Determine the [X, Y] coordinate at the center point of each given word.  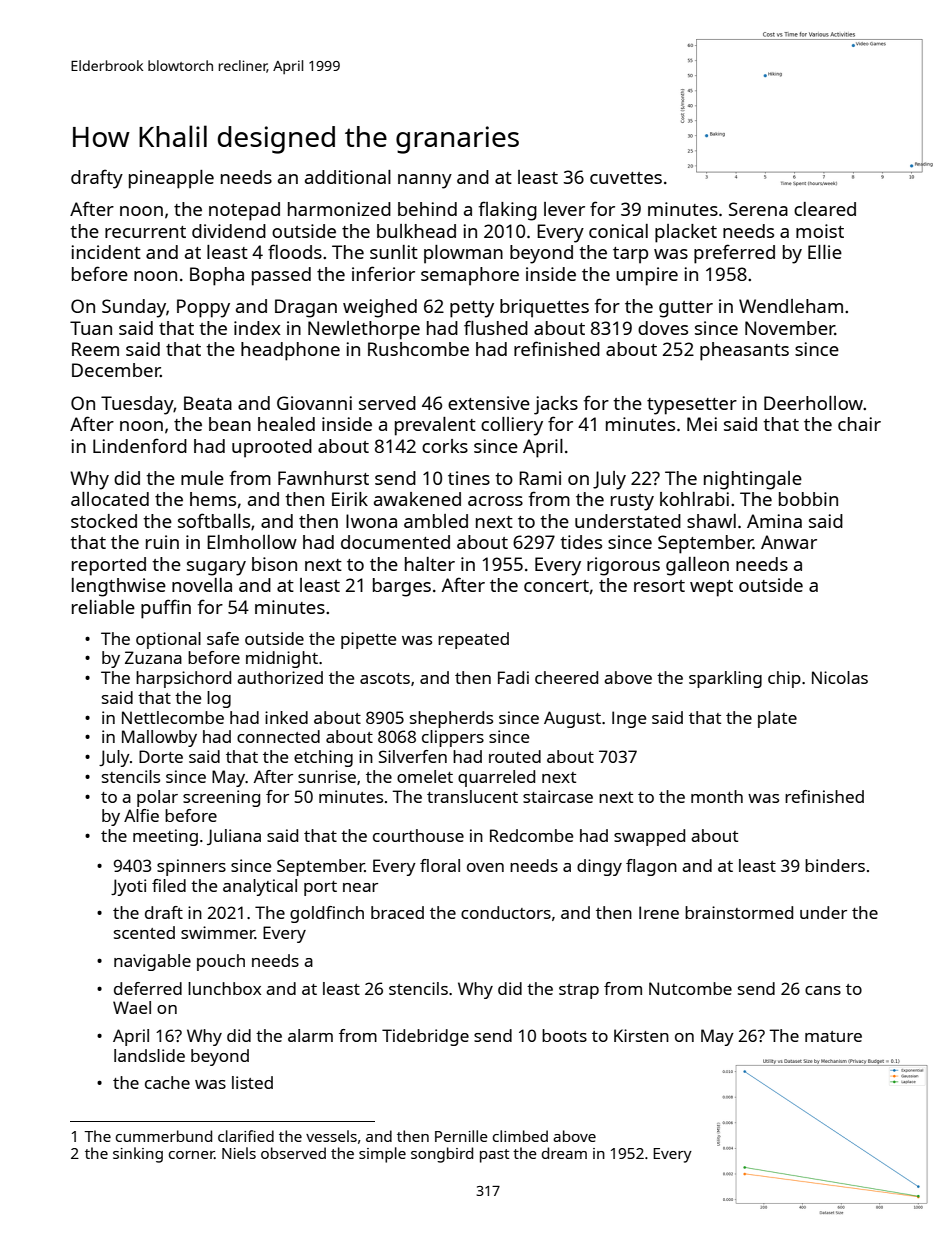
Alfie [141, 815]
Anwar [789, 542]
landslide [149, 1055]
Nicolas [840, 677]
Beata [208, 403]
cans [823, 990]
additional [348, 177]
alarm [310, 1035]
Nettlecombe [173, 717]
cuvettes [626, 178]
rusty [632, 502]
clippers [453, 738]
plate [777, 719]
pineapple [171, 179]
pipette [368, 640]
